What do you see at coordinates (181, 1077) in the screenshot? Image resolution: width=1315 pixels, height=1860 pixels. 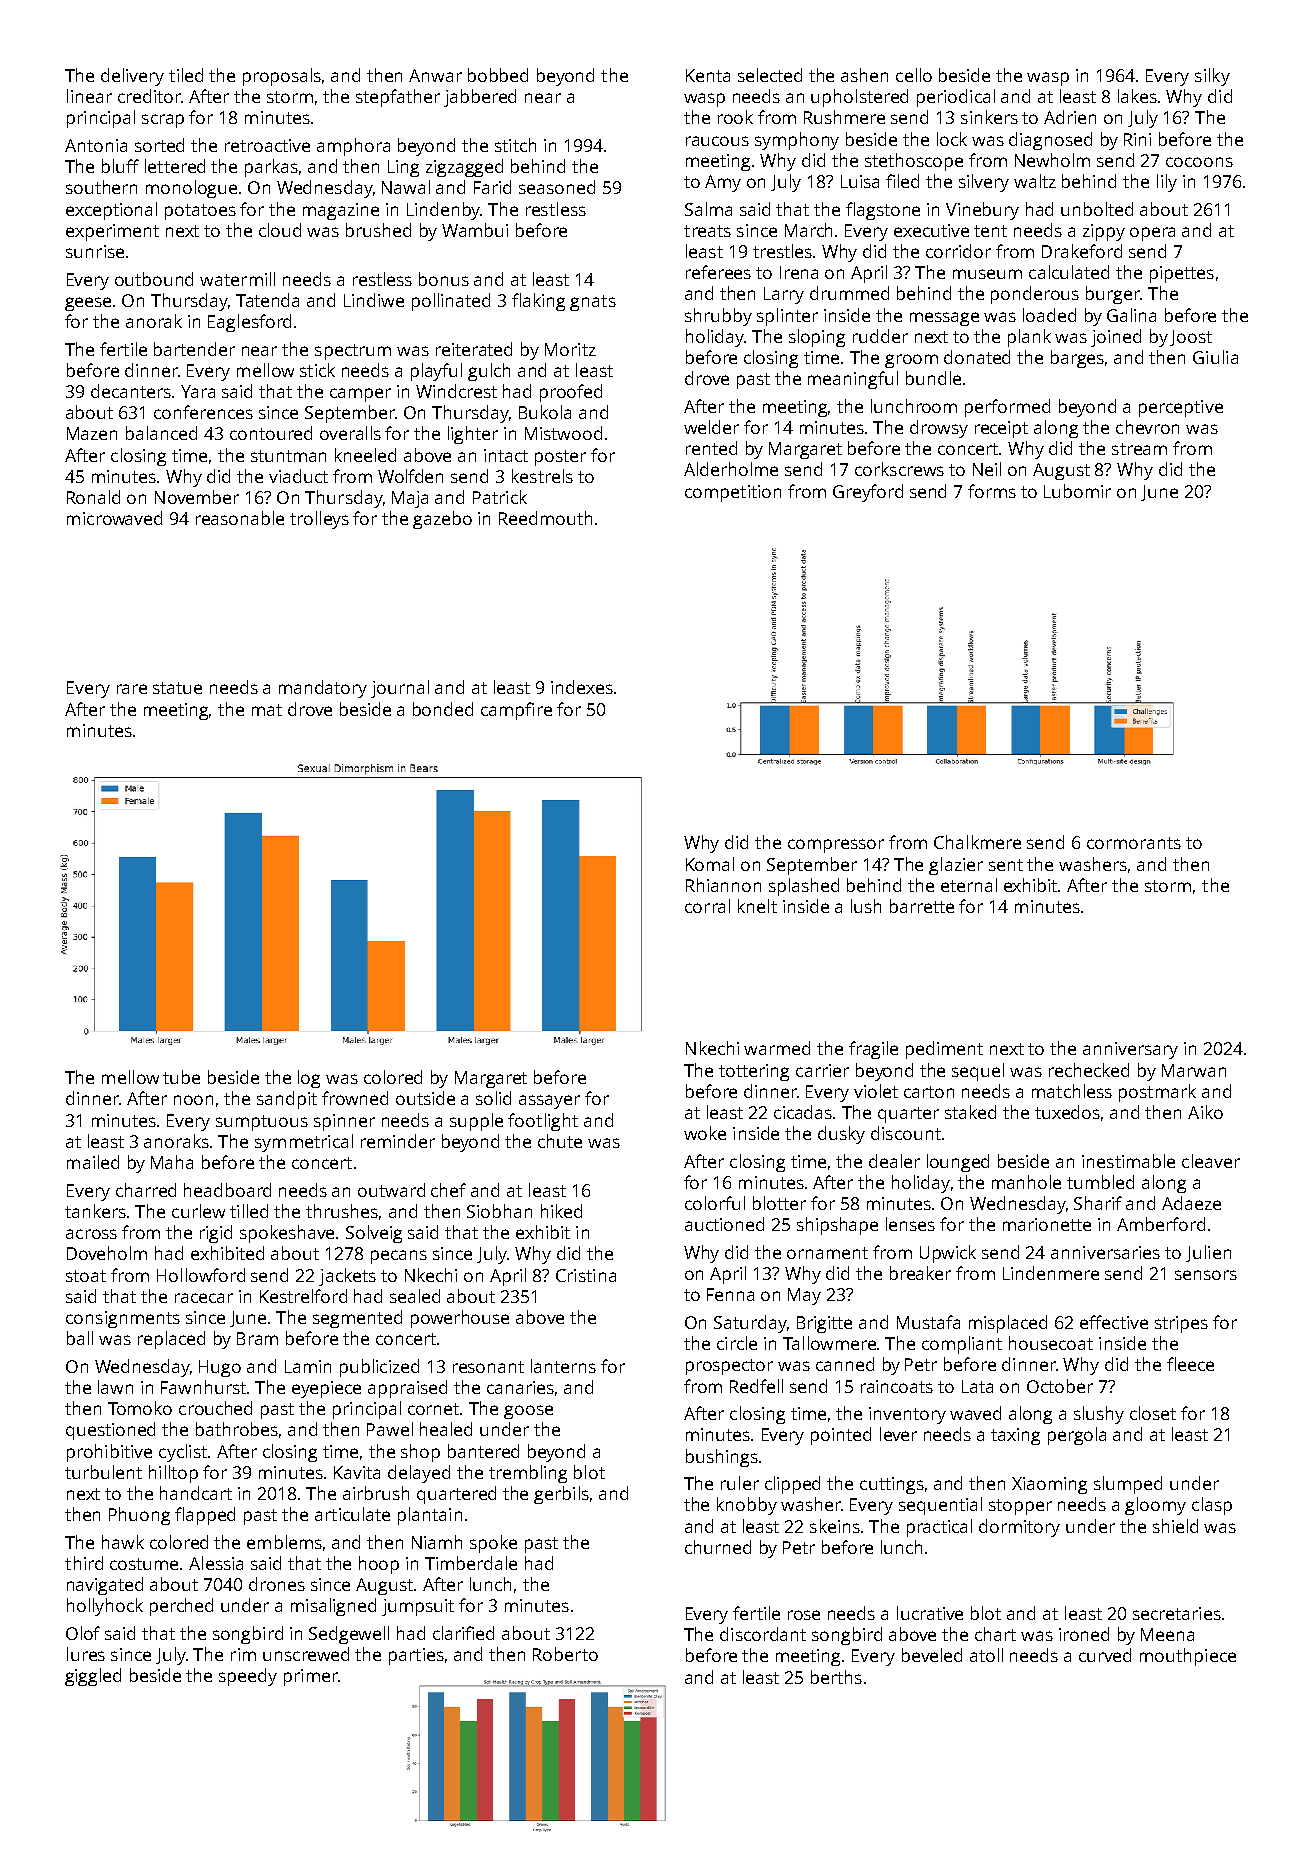 I see `tube` at bounding box center [181, 1077].
